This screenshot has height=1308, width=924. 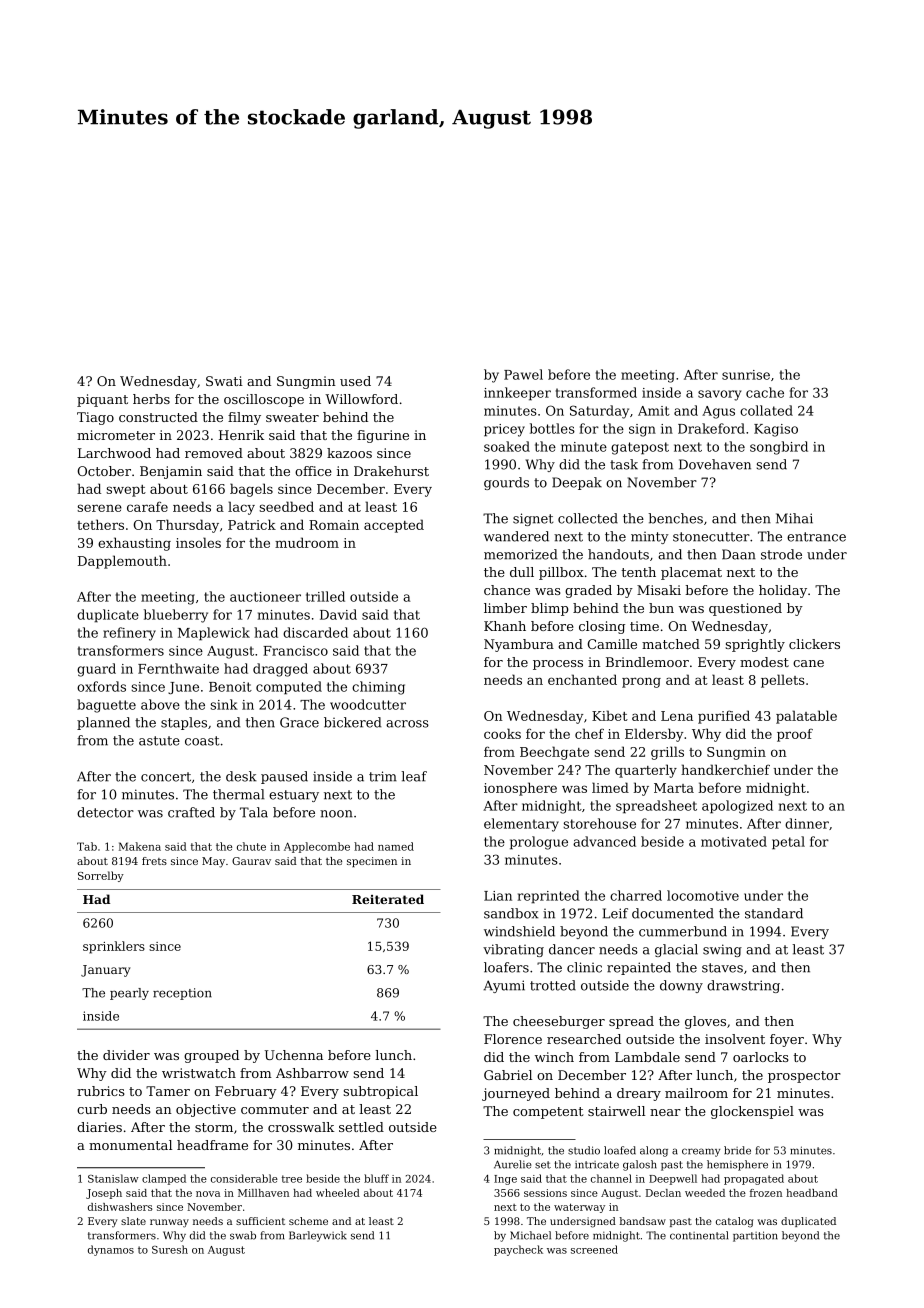 What do you see at coordinates (523, 374) in the screenshot?
I see `Pawel` at bounding box center [523, 374].
